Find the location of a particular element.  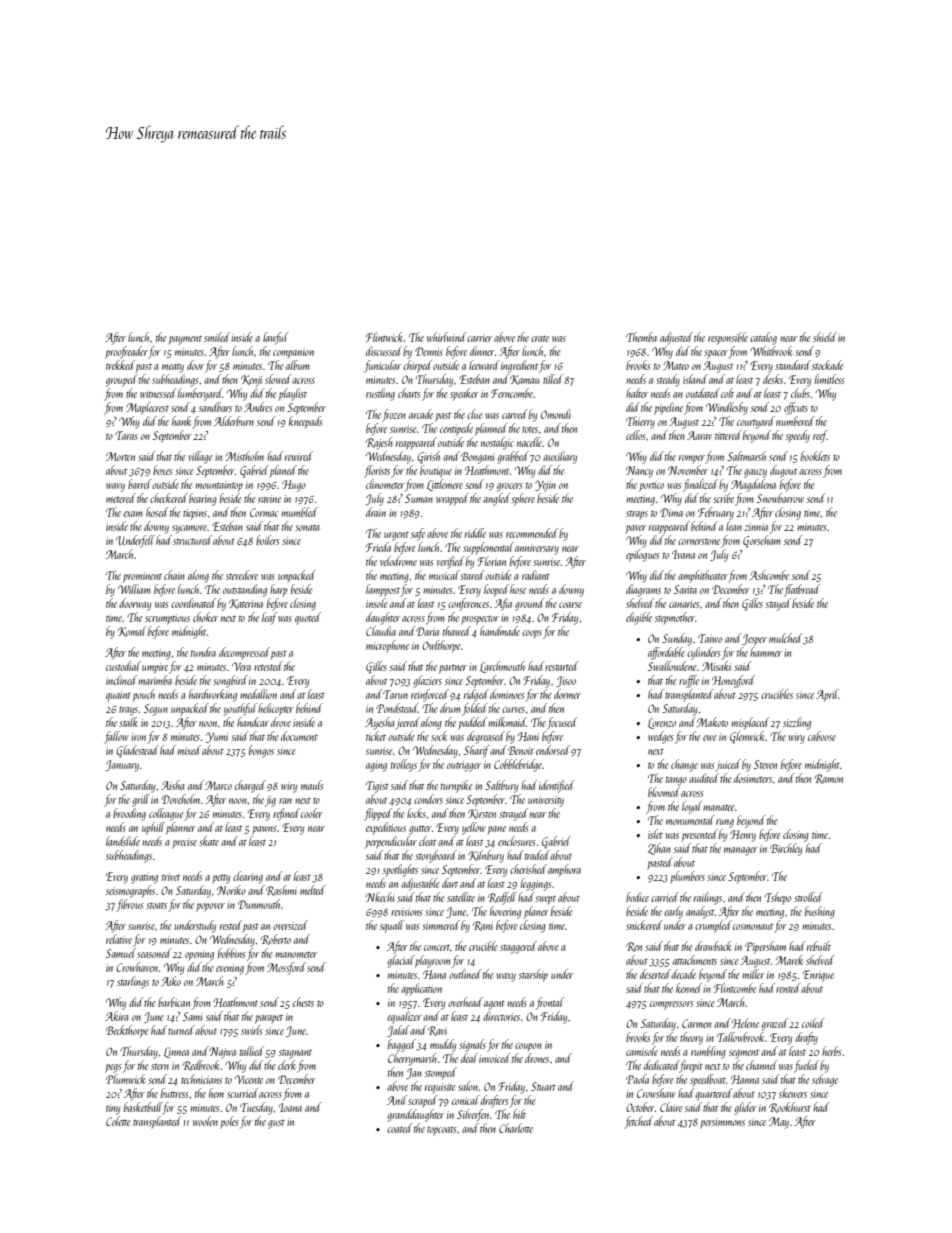

May is located at coordinates (779, 1123).
